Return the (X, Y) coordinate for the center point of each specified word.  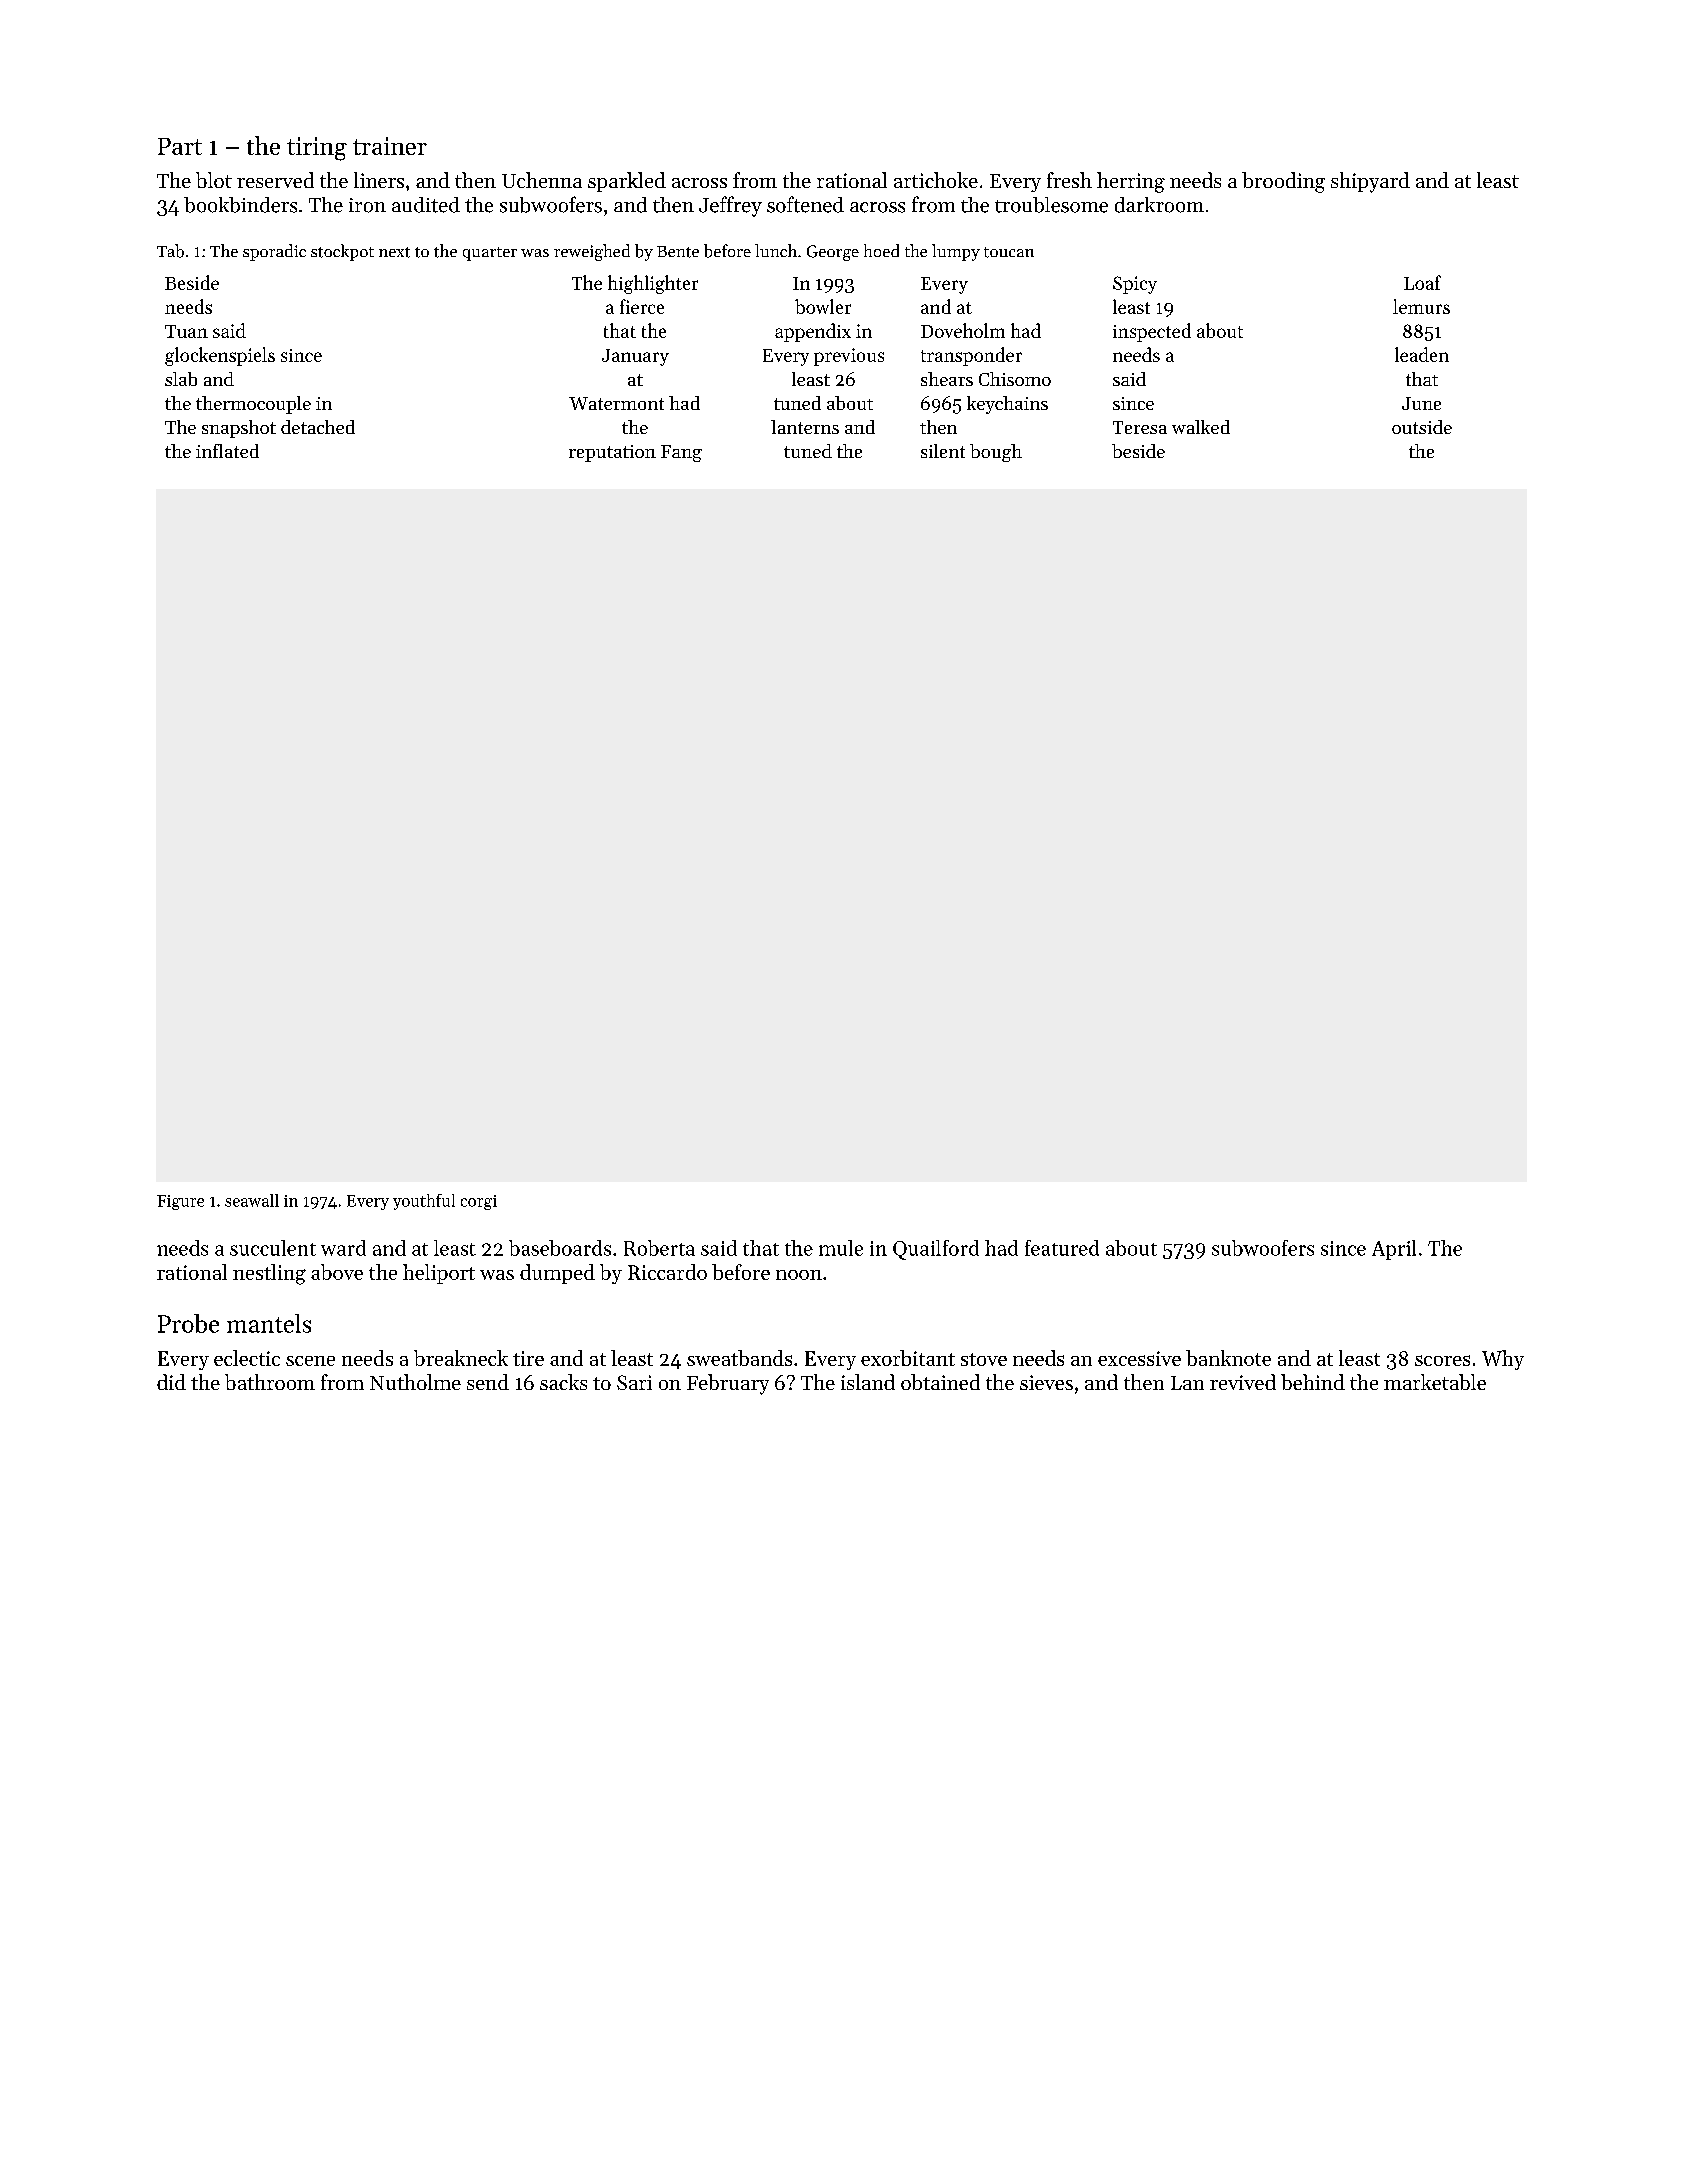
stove (984, 1359)
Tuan (186, 331)
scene (310, 1361)
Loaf (1422, 282)
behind (1313, 1382)
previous (849, 357)
